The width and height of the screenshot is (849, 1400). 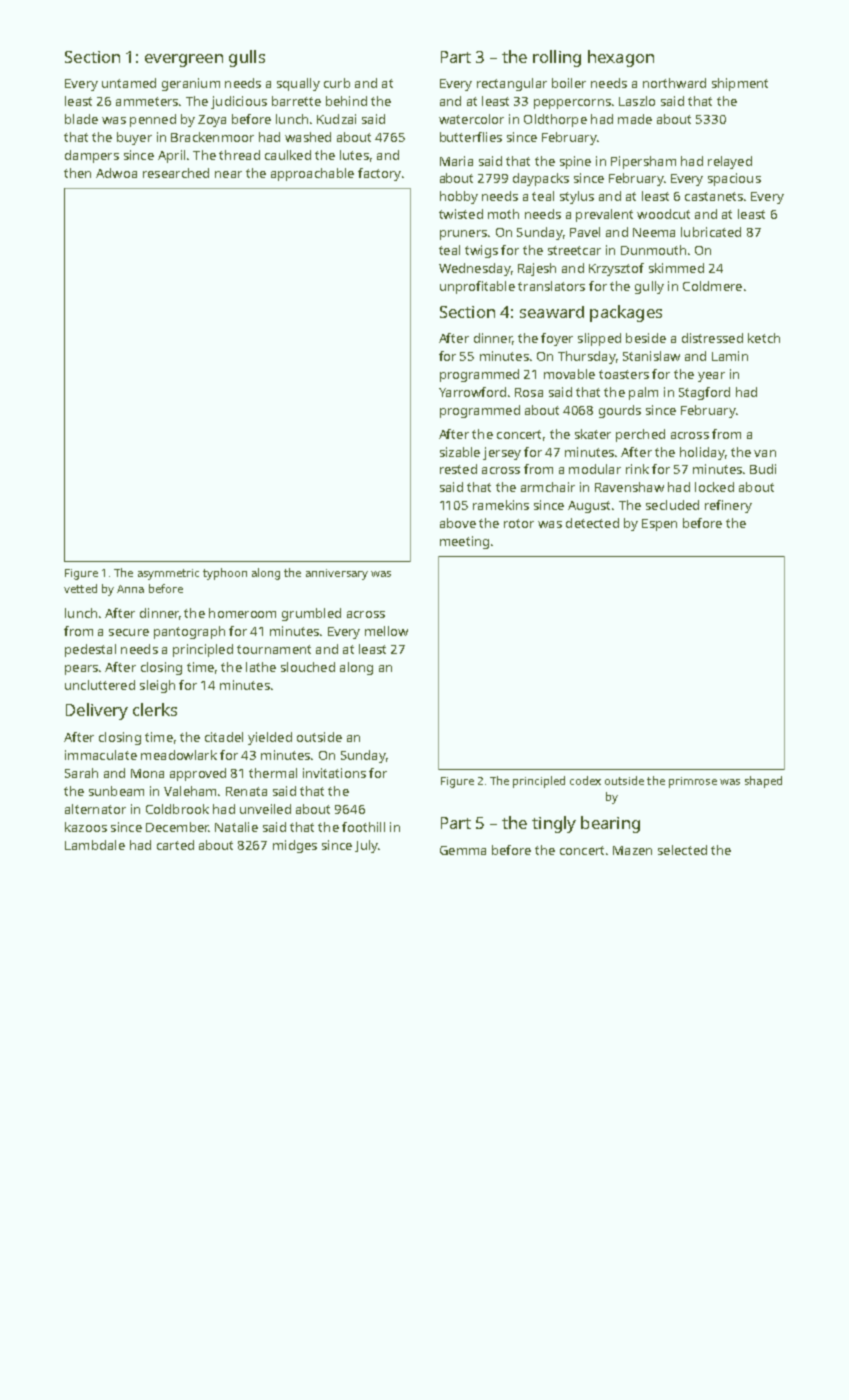 What do you see at coordinates (764, 338) in the screenshot?
I see `ketch` at bounding box center [764, 338].
